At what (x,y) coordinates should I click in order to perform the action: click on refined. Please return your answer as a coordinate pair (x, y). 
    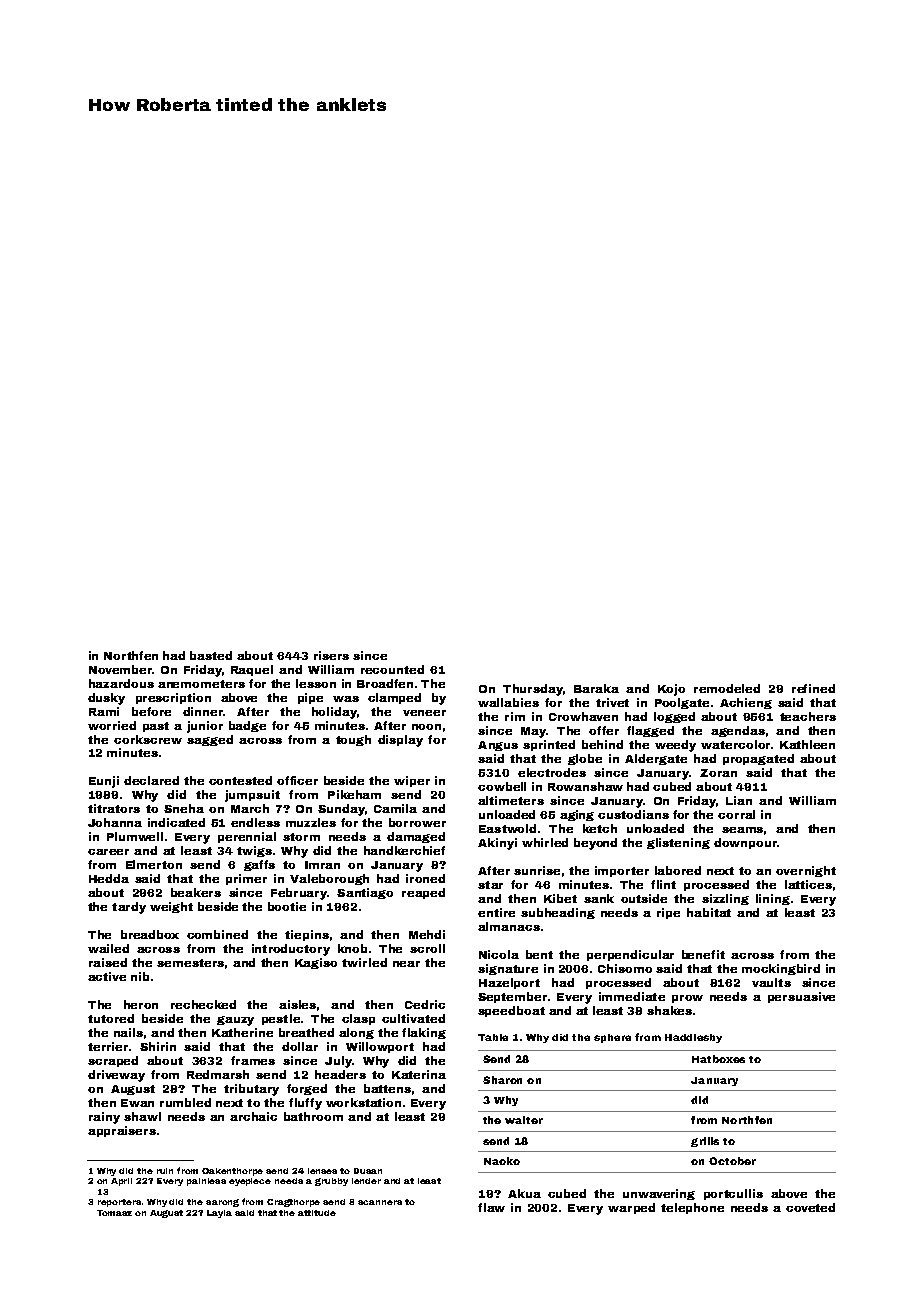
    Looking at the image, I should click on (813, 688).
